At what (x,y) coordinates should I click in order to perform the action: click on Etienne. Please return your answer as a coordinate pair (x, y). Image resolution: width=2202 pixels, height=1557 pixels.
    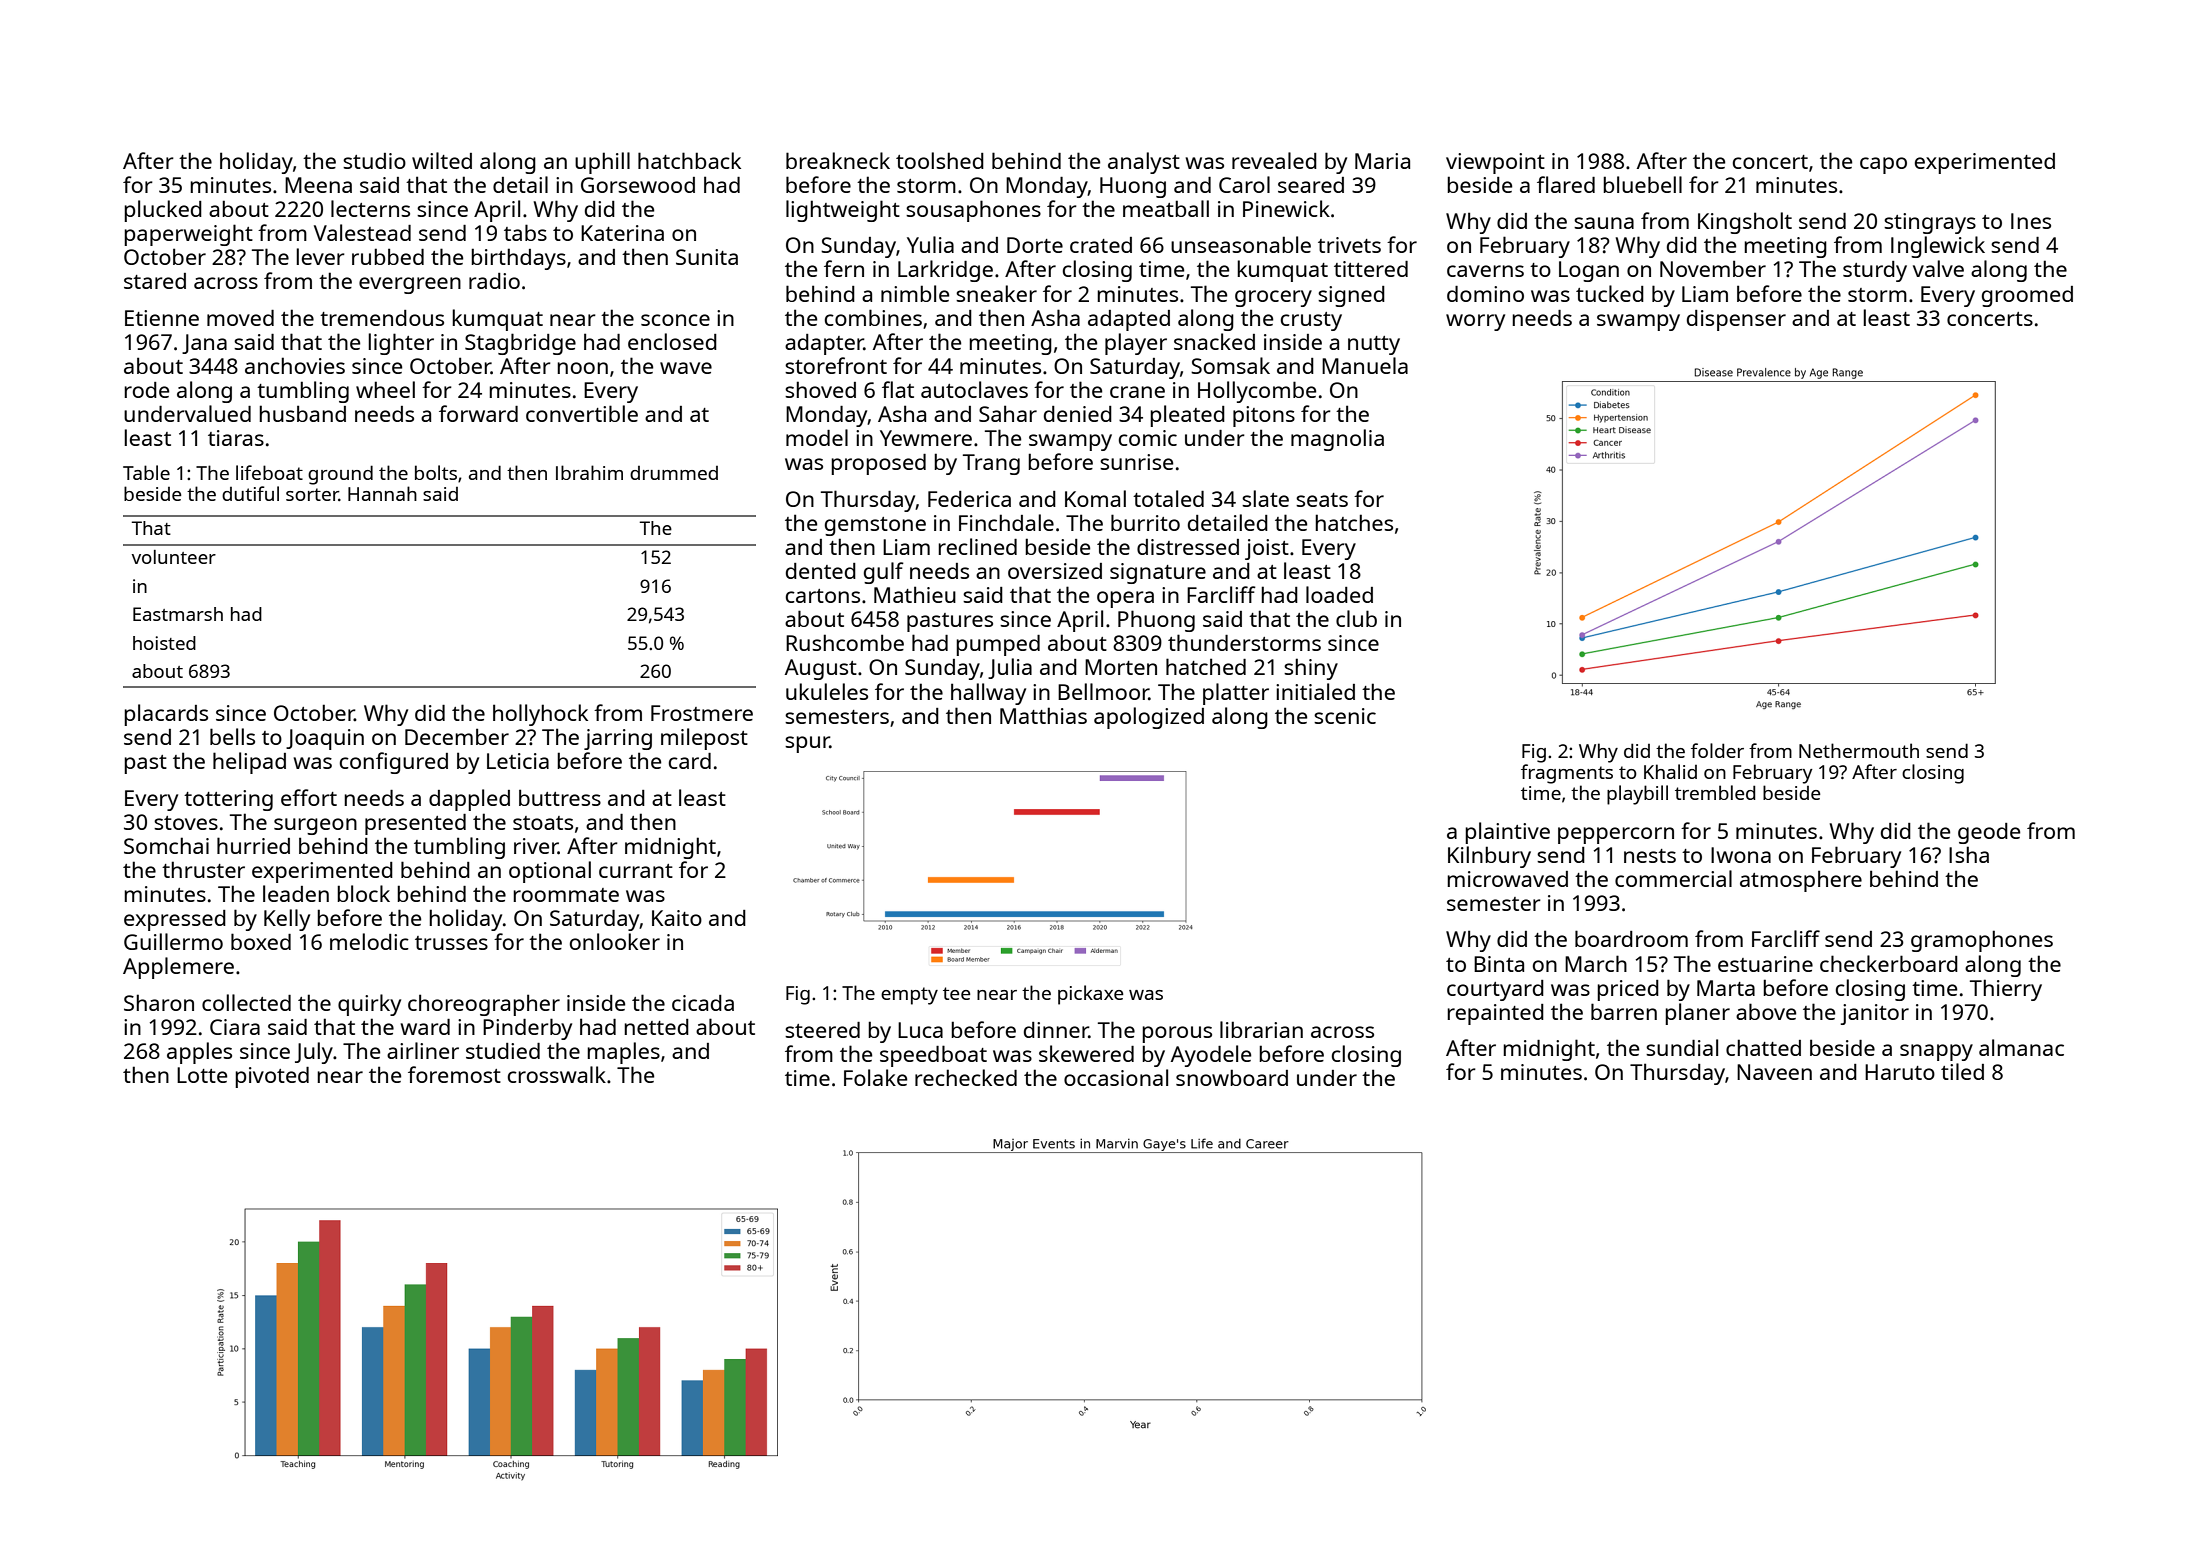
    Looking at the image, I should click on (162, 318).
